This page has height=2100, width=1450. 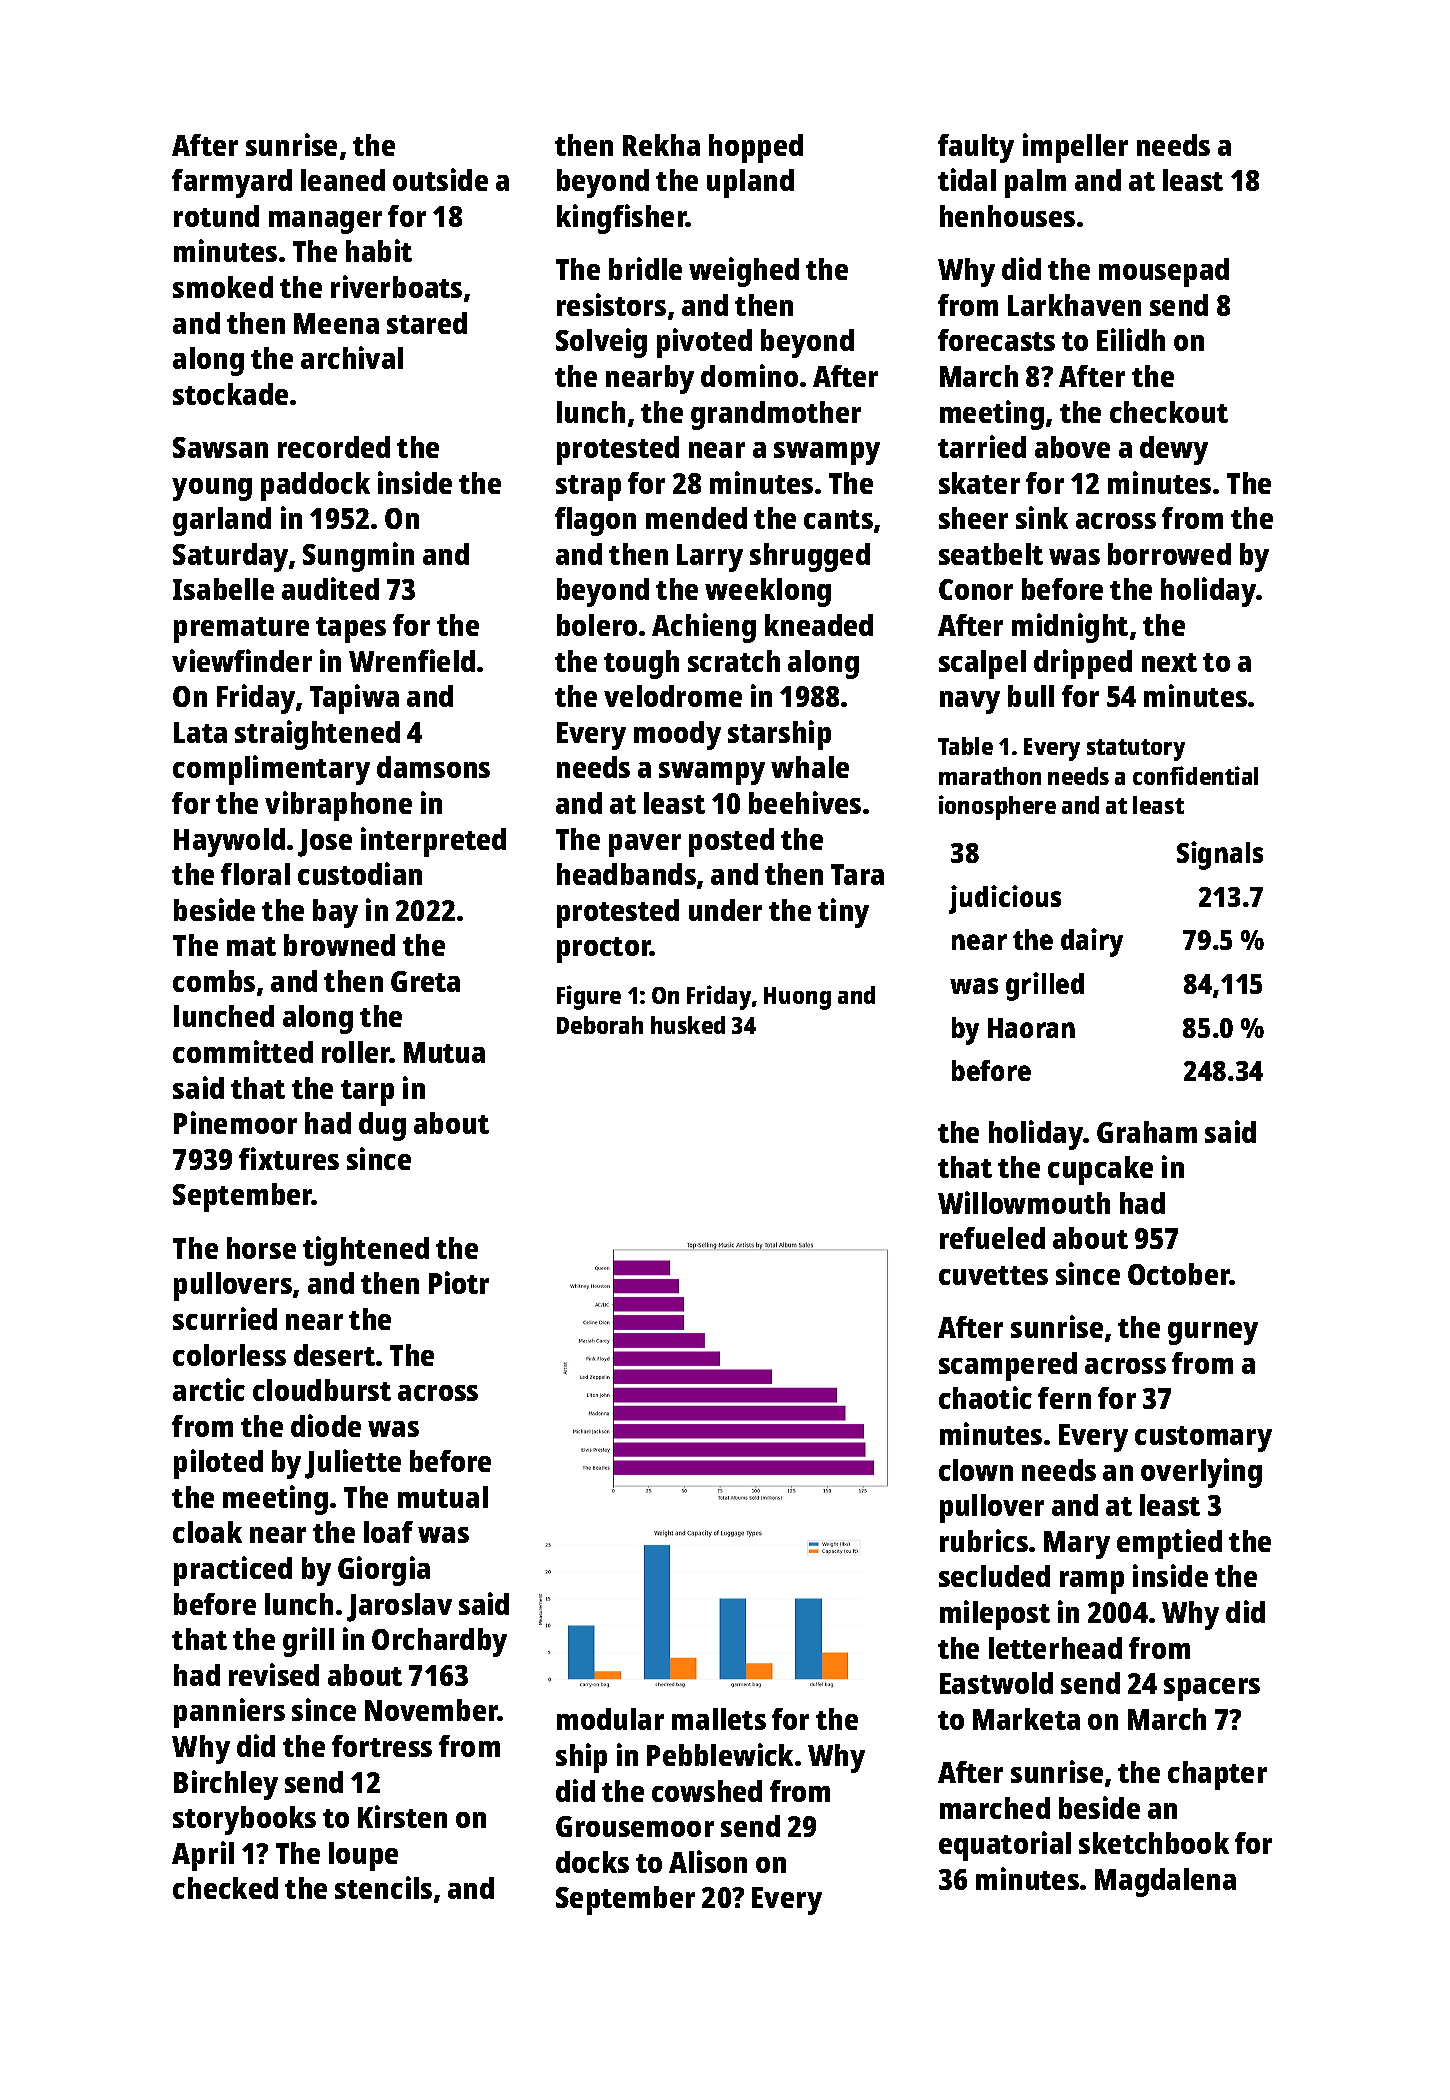 I want to click on sink, so click(x=1042, y=517).
